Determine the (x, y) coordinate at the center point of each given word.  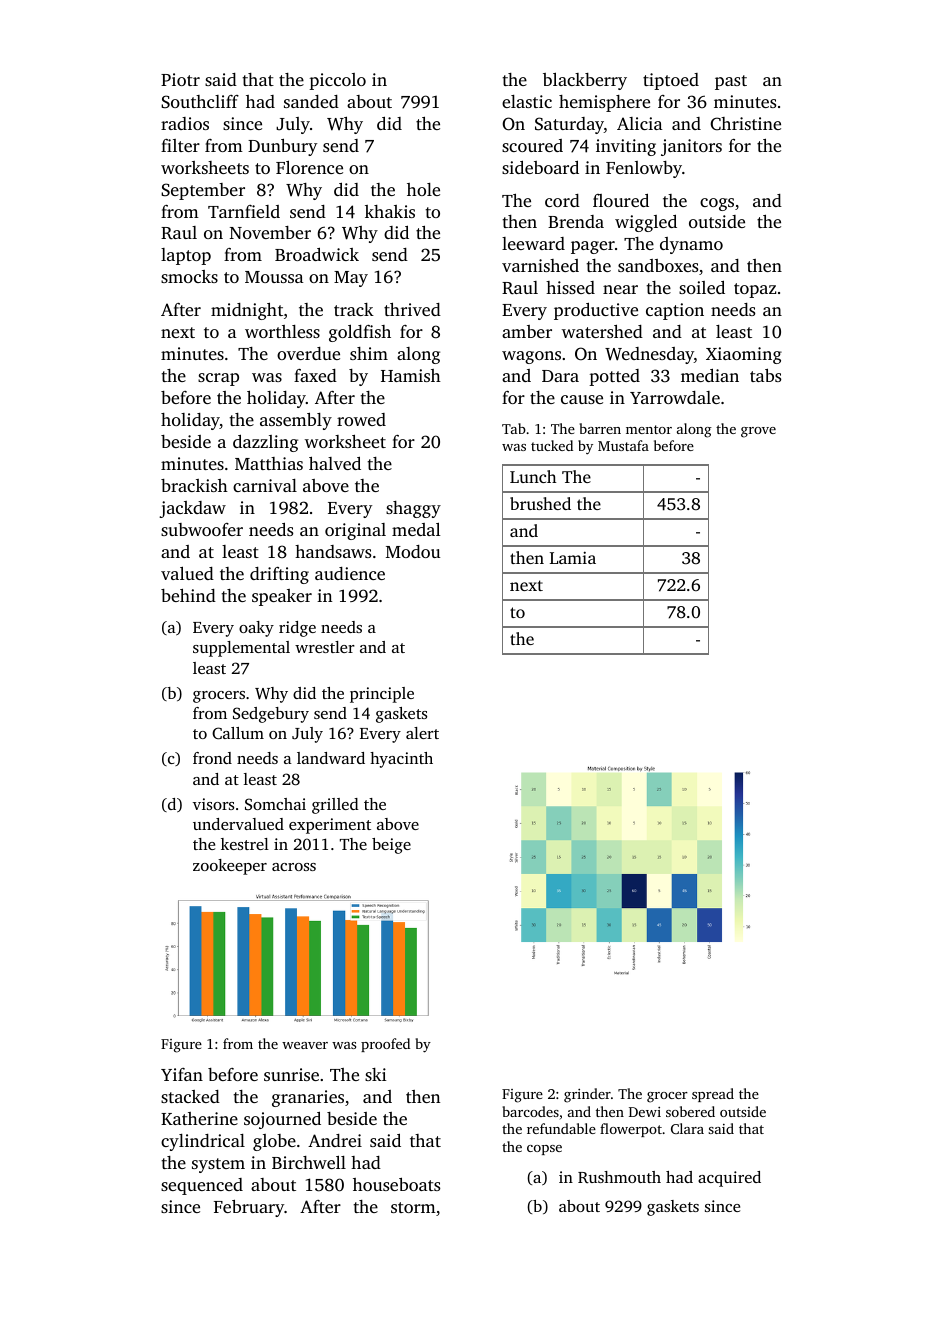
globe (274, 1142)
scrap (218, 379)
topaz (755, 290)
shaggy (413, 509)
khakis (390, 211)
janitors (691, 147)
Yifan (182, 1074)
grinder (587, 1095)
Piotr (180, 79)
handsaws (333, 551)
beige (391, 846)
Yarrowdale (675, 397)
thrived (412, 309)
